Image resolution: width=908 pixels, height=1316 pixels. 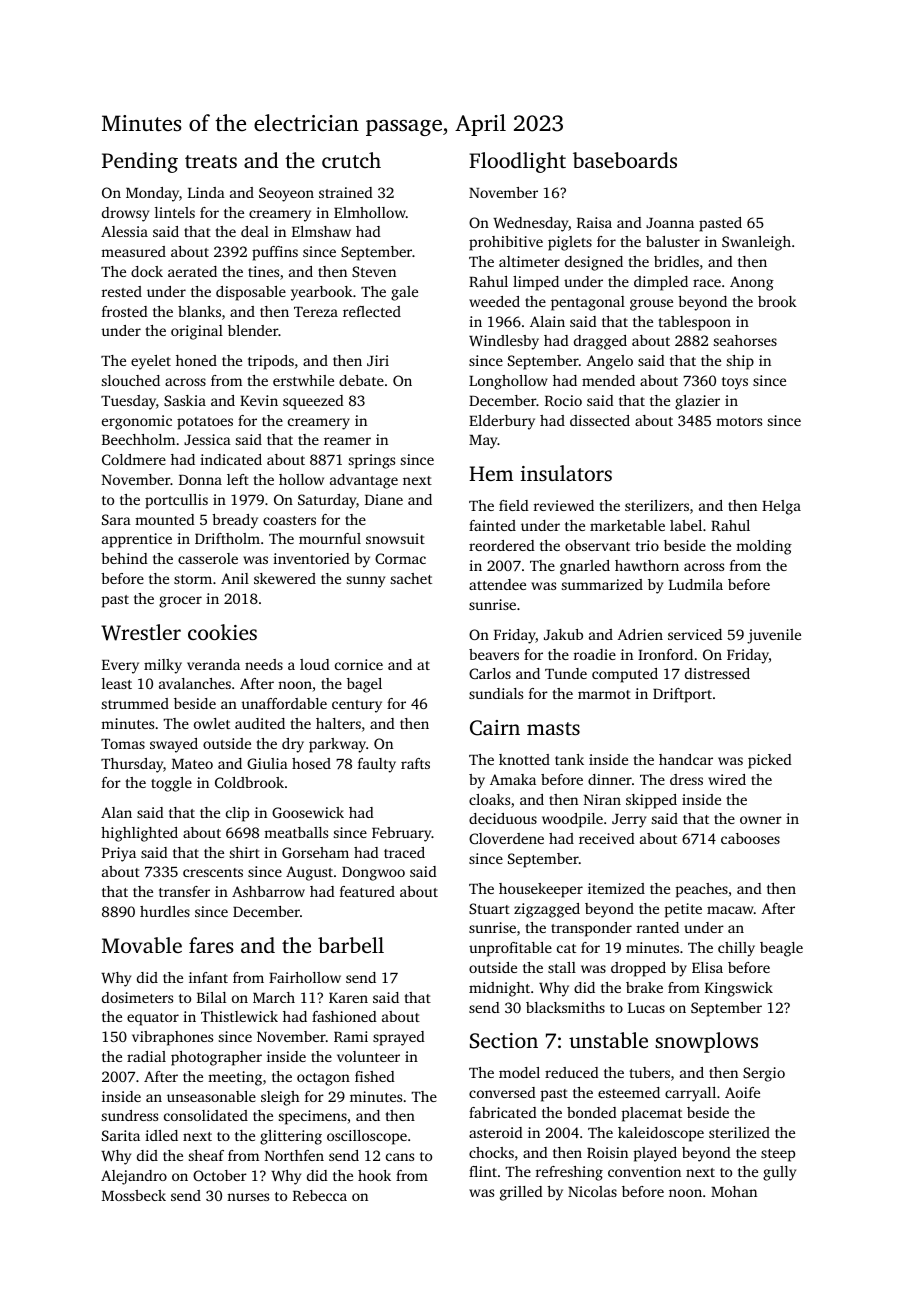 What do you see at coordinates (235, 578) in the screenshot?
I see `Anil` at bounding box center [235, 578].
